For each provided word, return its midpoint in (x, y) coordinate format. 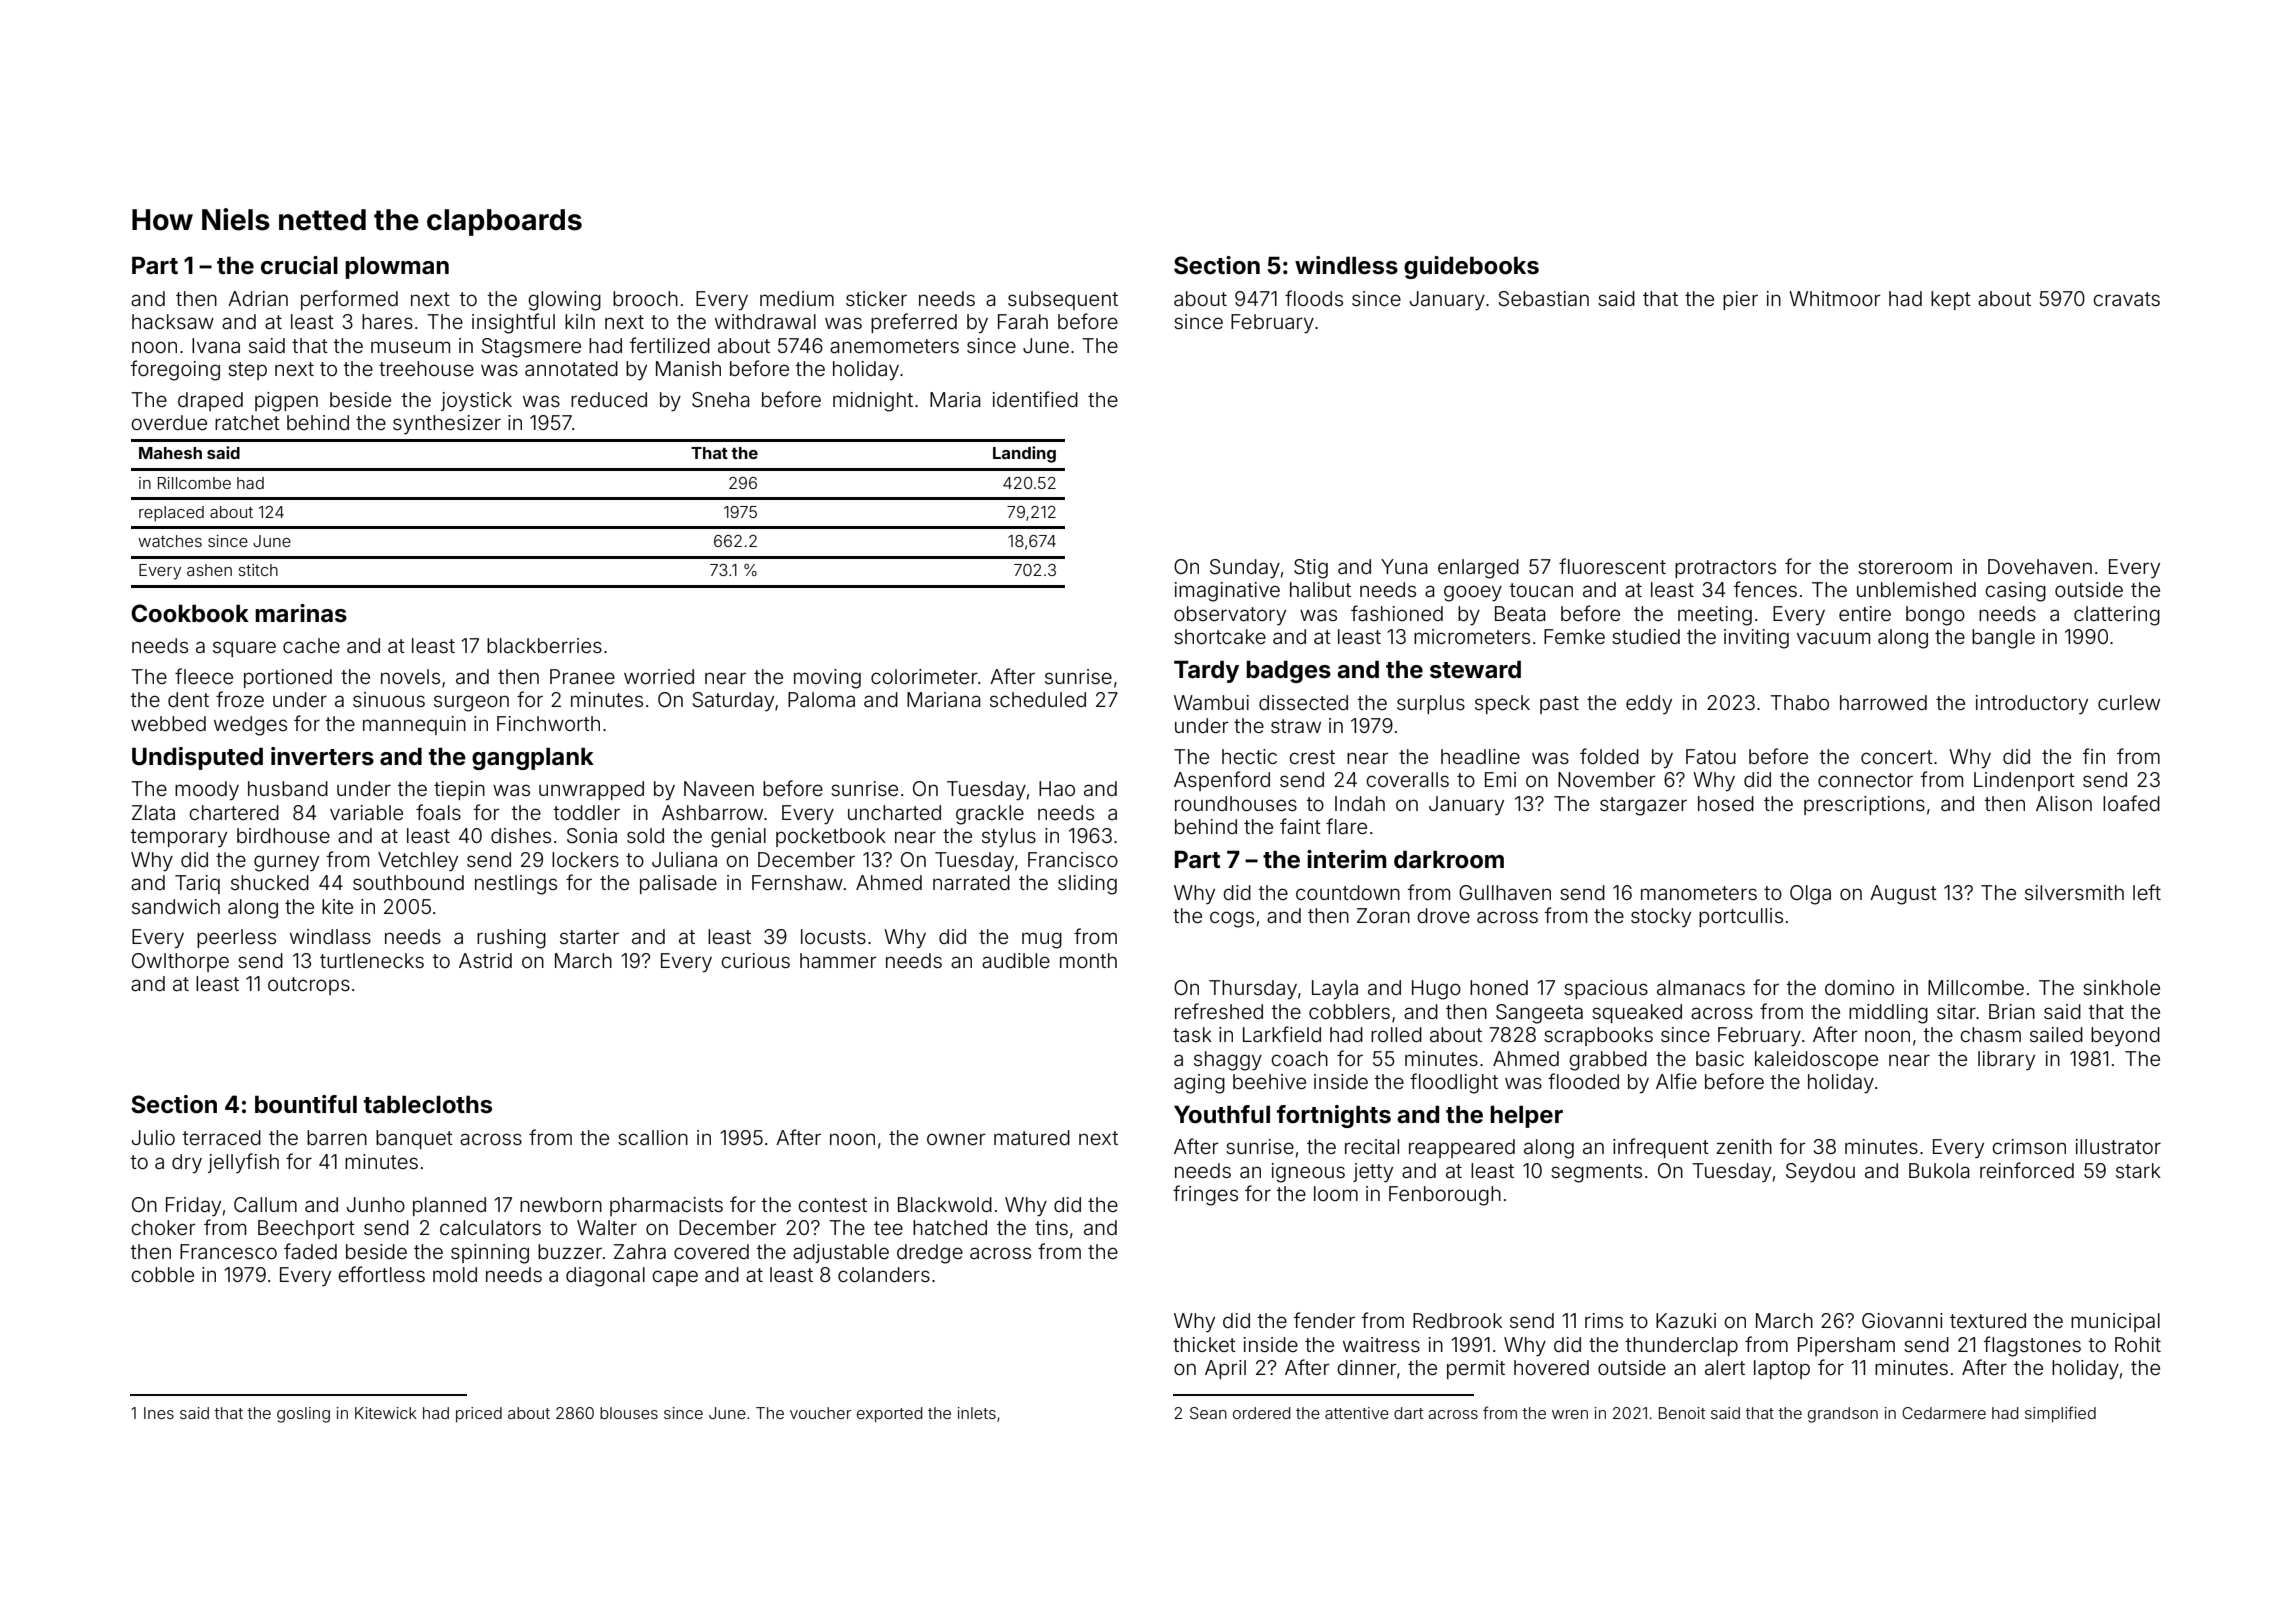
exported (889, 1415)
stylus (1009, 837)
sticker (876, 298)
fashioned (1397, 613)
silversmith (2074, 892)
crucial (299, 265)
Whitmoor (1835, 298)
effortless (381, 1274)
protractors (1725, 569)
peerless (236, 938)
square (244, 649)
